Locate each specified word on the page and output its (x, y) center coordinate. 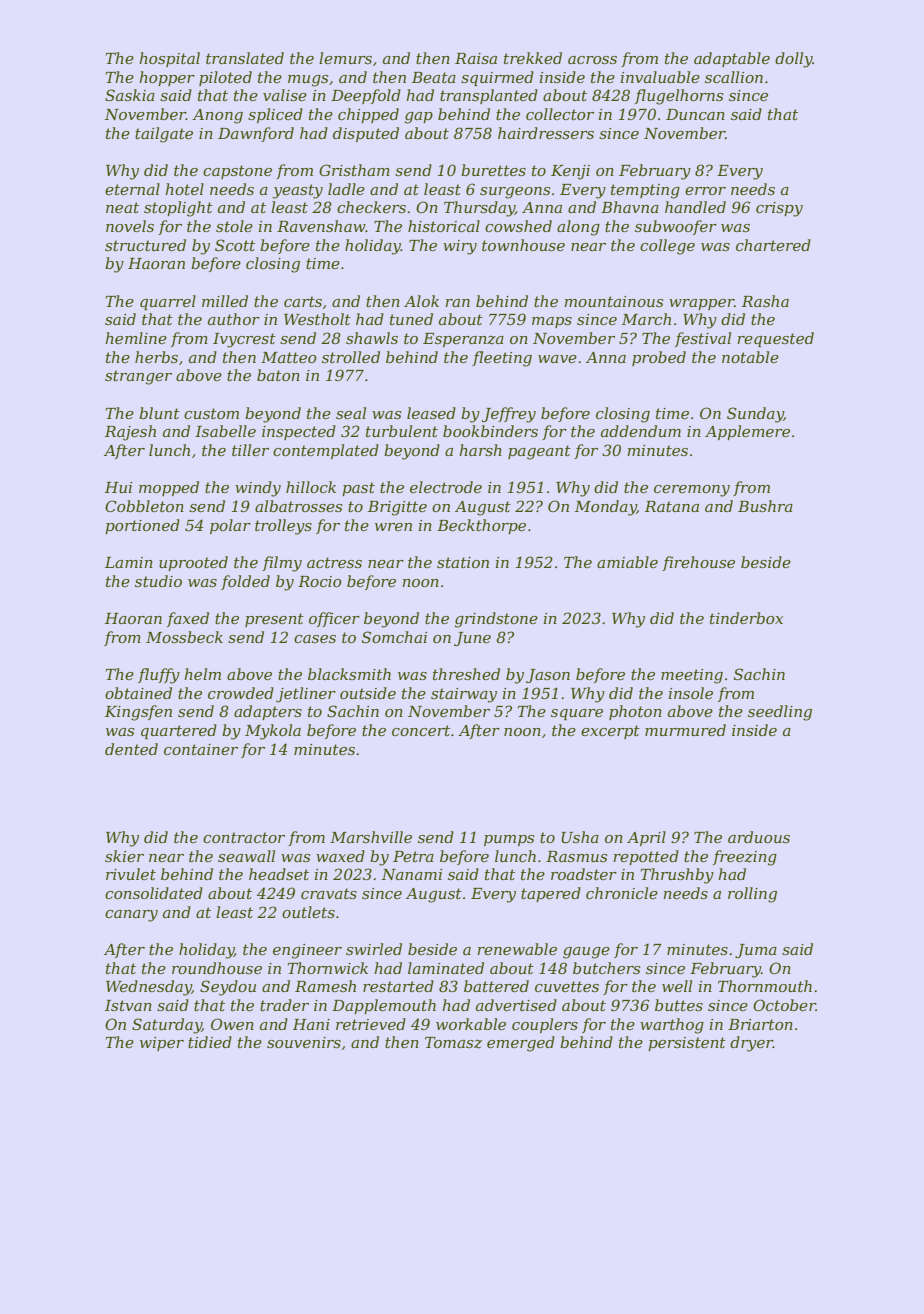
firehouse (698, 563)
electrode (446, 487)
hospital (169, 59)
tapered (551, 894)
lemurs (345, 58)
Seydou (228, 988)
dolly (794, 60)
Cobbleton (144, 506)
